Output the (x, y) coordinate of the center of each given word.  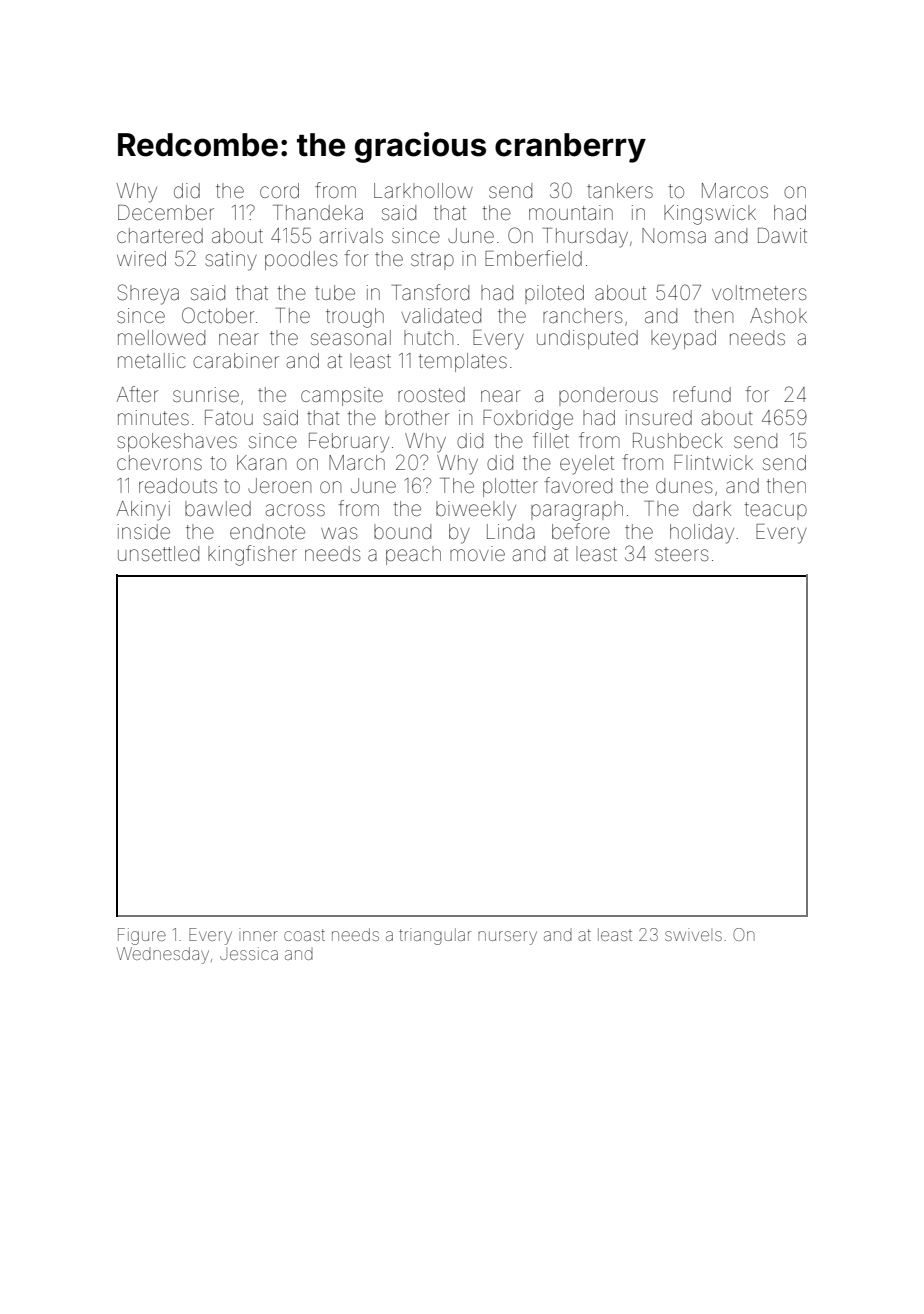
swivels (693, 934)
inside (144, 532)
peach (413, 555)
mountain (571, 212)
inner (258, 934)
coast (304, 935)
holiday (702, 534)
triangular (435, 936)
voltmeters (759, 293)
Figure (142, 936)
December (166, 212)
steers (682, 554)
